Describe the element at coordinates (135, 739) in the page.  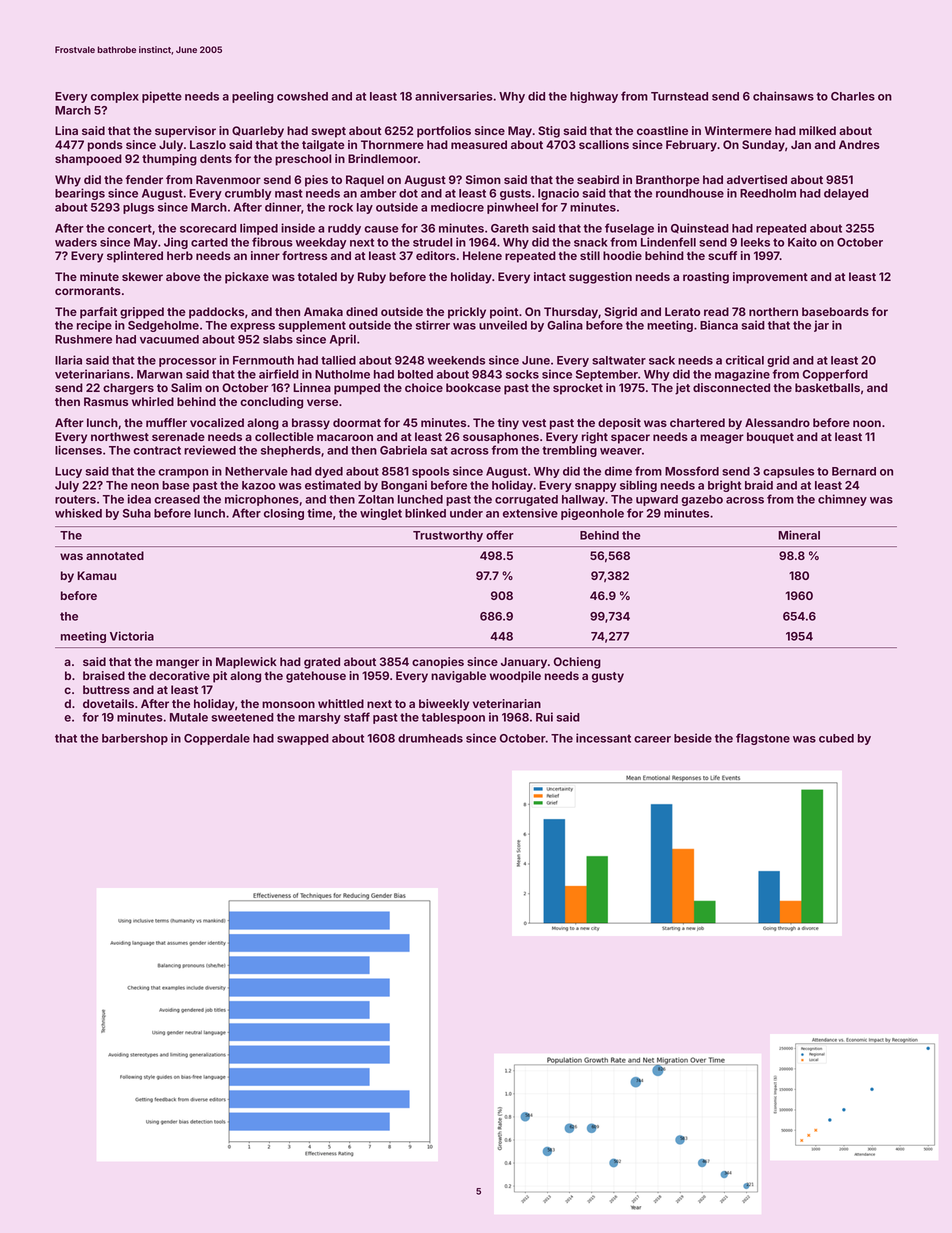
I see `barbershop` at that location.
